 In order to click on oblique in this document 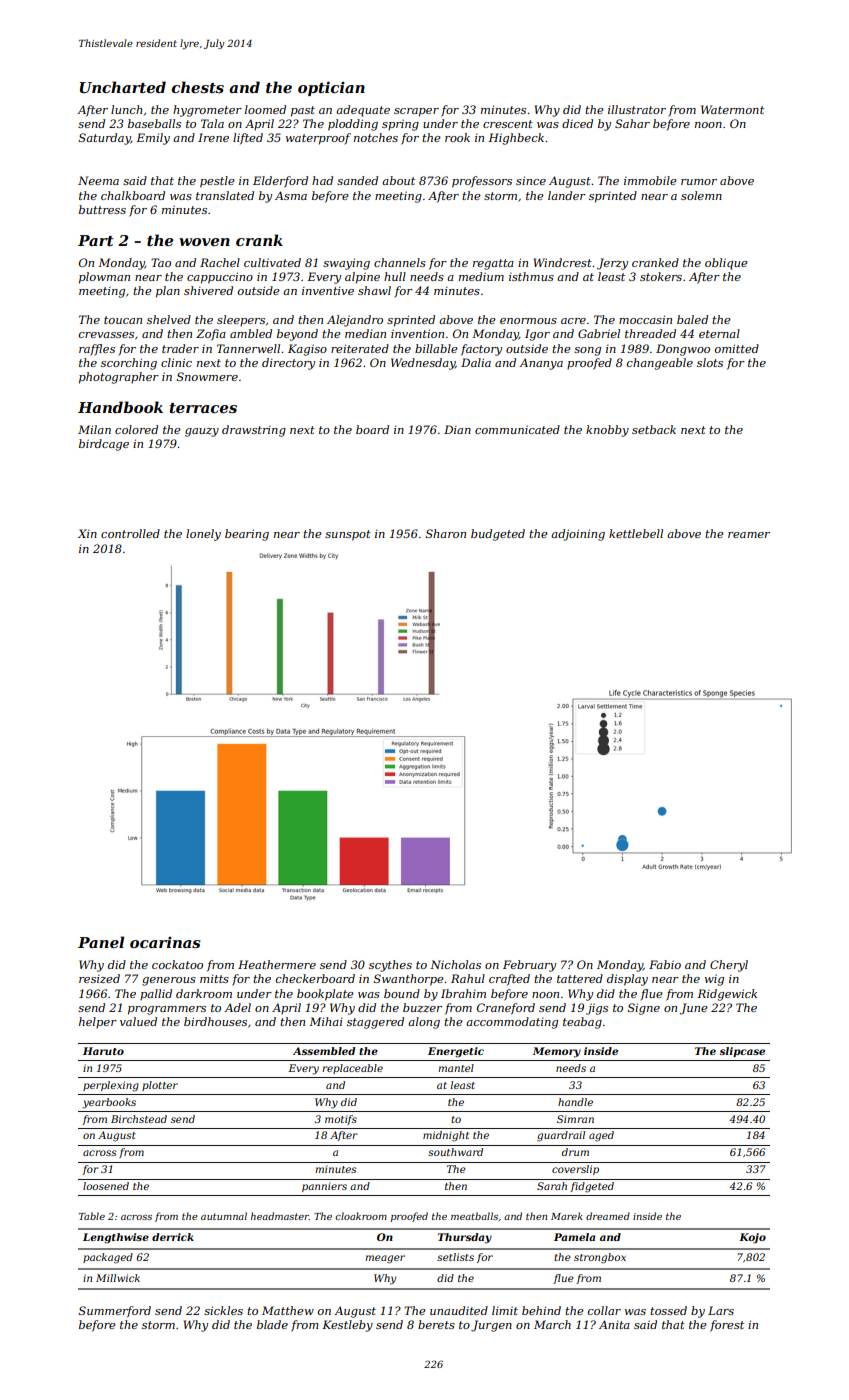, I will do `click(726, 264)`.
